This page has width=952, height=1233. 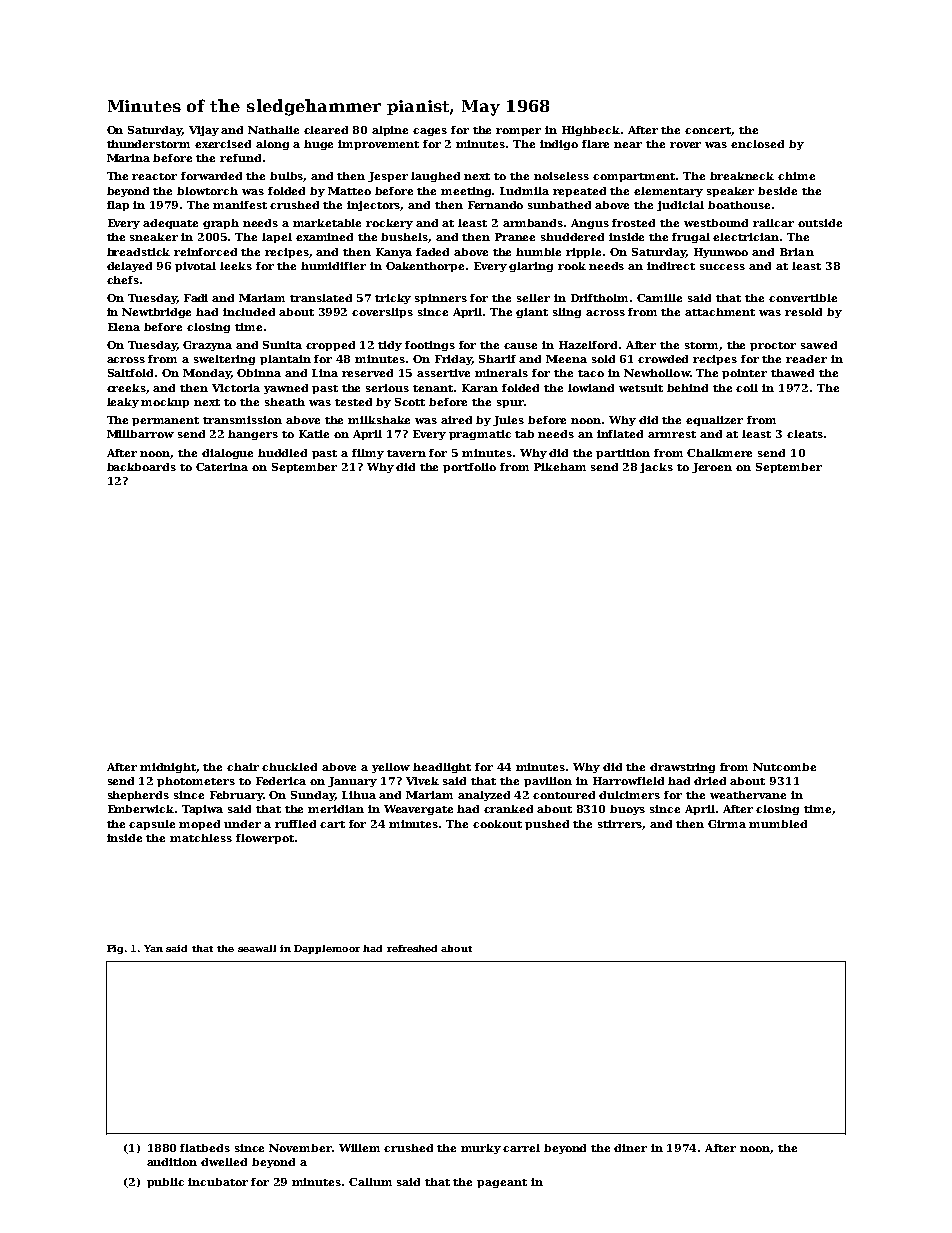 What do you see at coordinates (265, 839) in the page?
I see `flowerpot` at bounding box center [265, 839].
